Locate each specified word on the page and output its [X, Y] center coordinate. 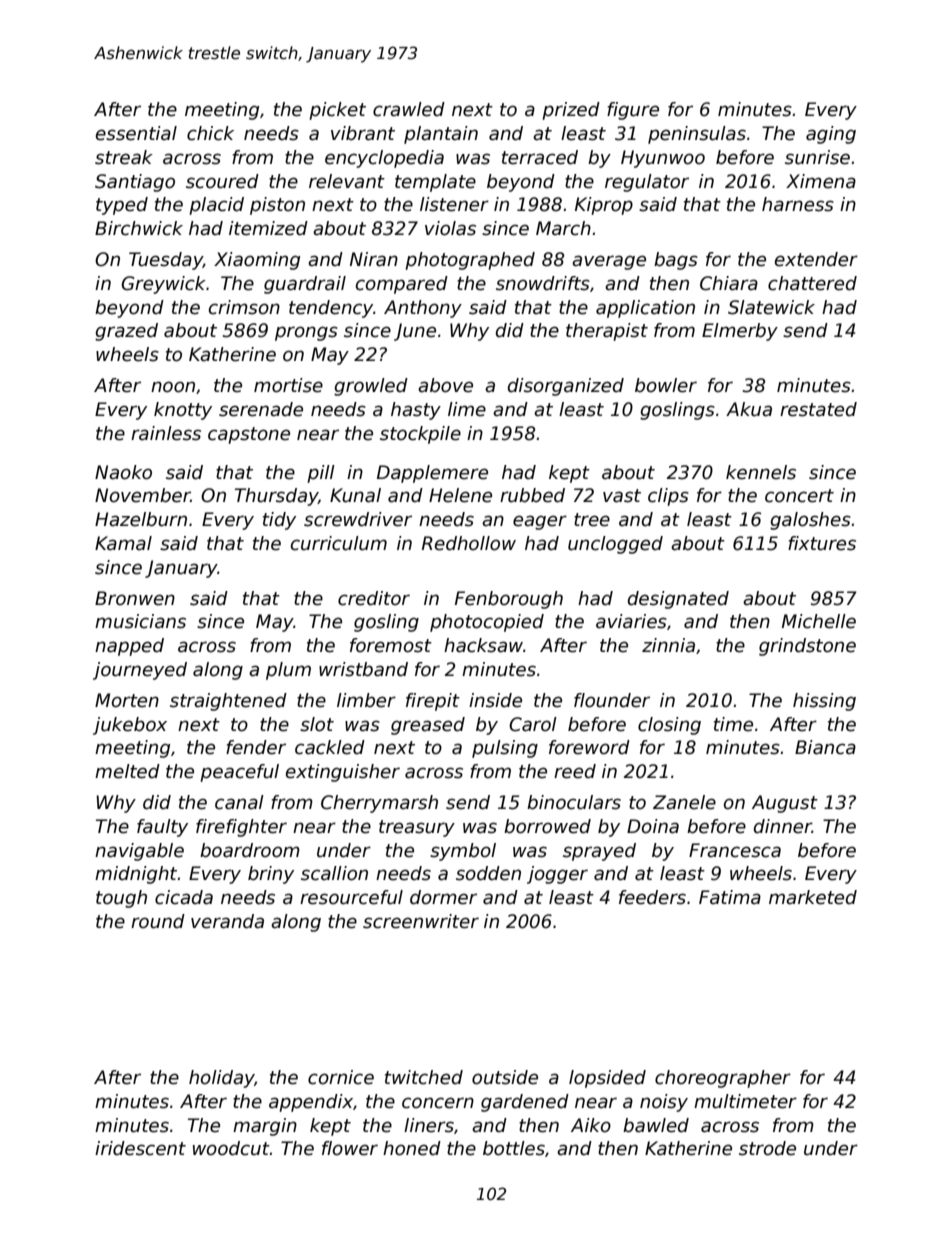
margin [265, 1127]
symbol [463, 852]
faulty [162, 828]
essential [136, 133]
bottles [514, 1148]
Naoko [123, 472]
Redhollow [469, 543]
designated [678, 600]
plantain [441, 135]
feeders [652, 897]
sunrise [817, 157]
